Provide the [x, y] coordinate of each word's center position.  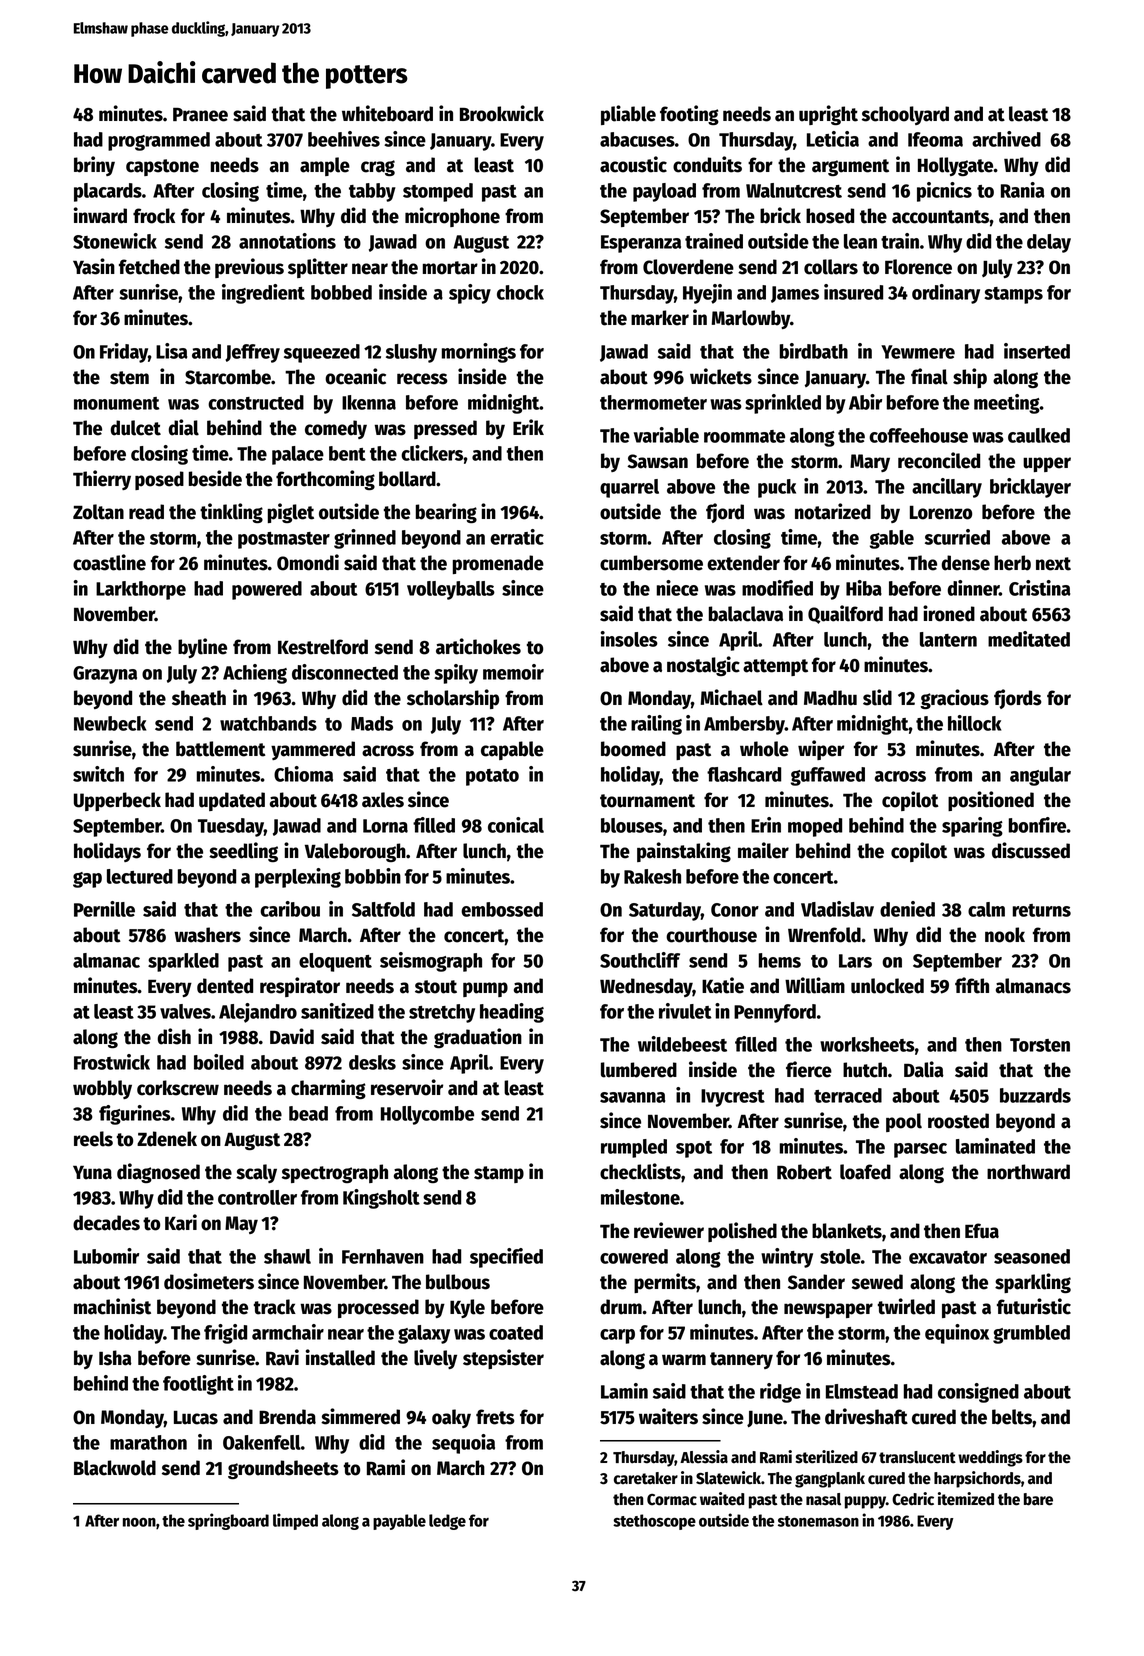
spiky [456, 674]
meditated [1029, 639]
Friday [124, 353]
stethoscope [654, 1522]
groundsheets [283, 1469]
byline [202, 648]
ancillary [947, 488]
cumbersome [651, 563]
